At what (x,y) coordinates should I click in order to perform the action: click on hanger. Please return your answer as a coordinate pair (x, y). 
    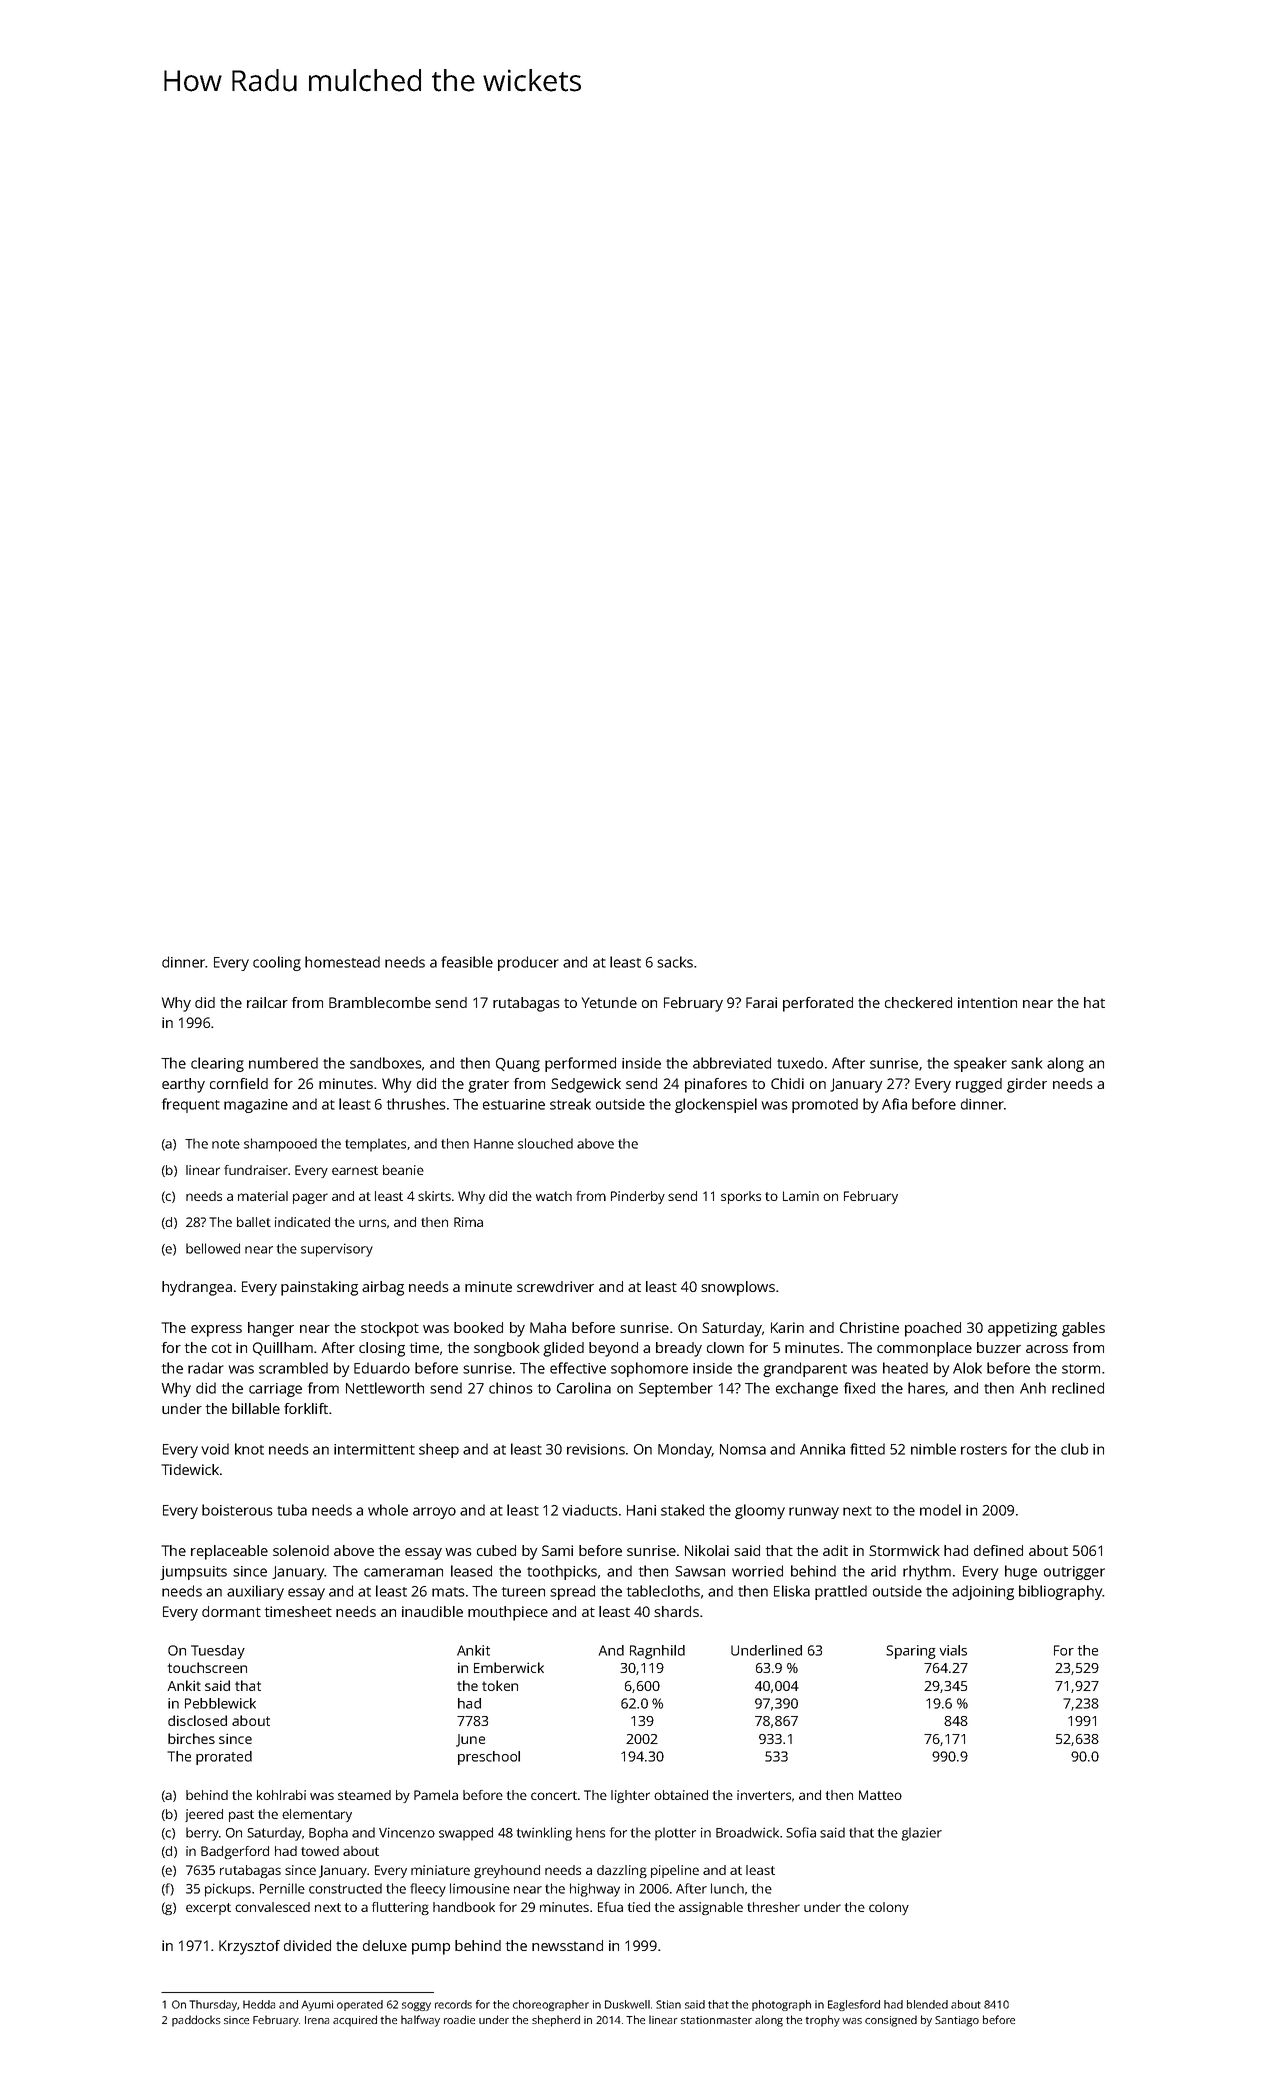
    Looking at the image, I should click on (271, 1329).
